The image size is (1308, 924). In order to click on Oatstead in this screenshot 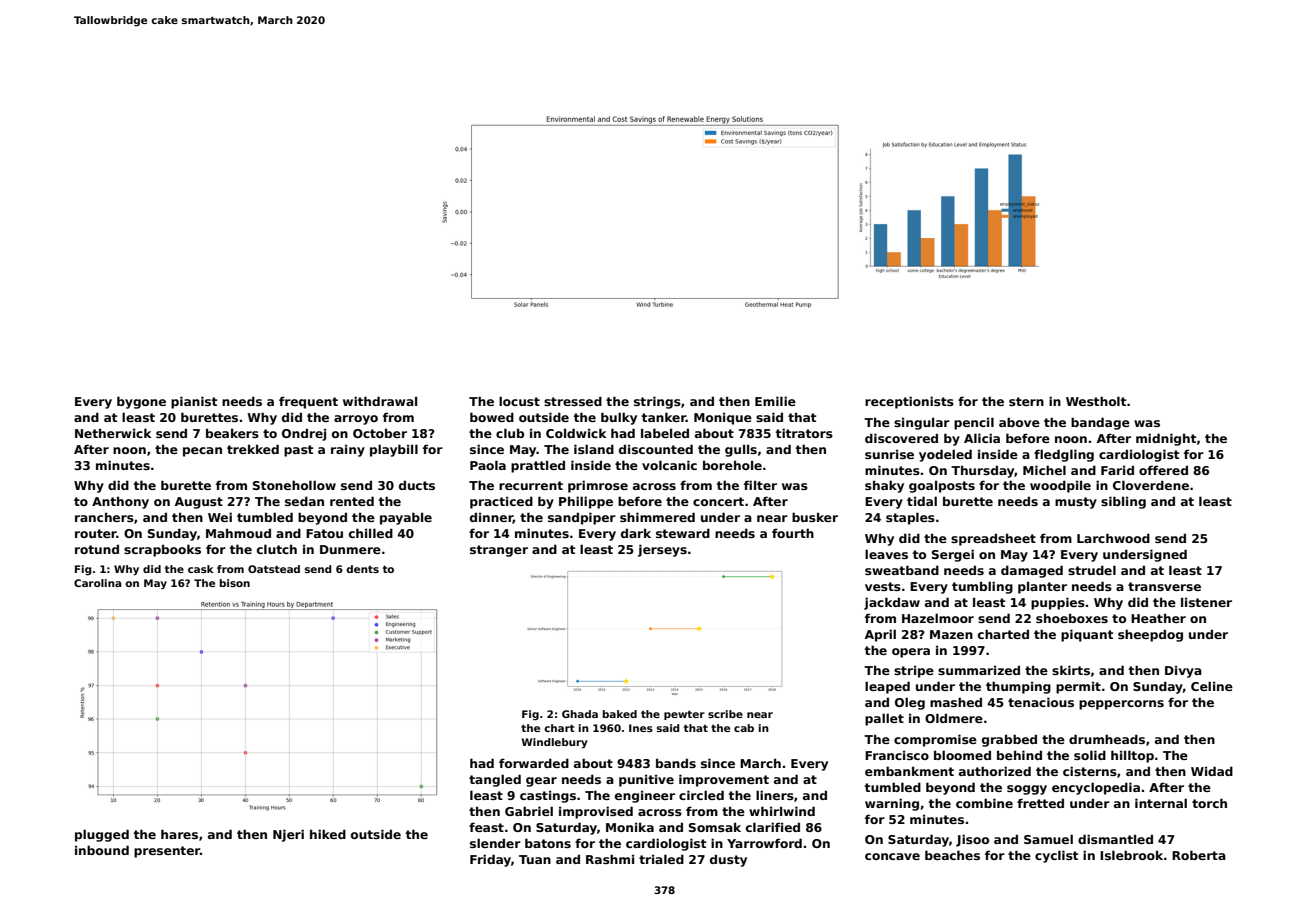, I will do `click(274, 569)`.
